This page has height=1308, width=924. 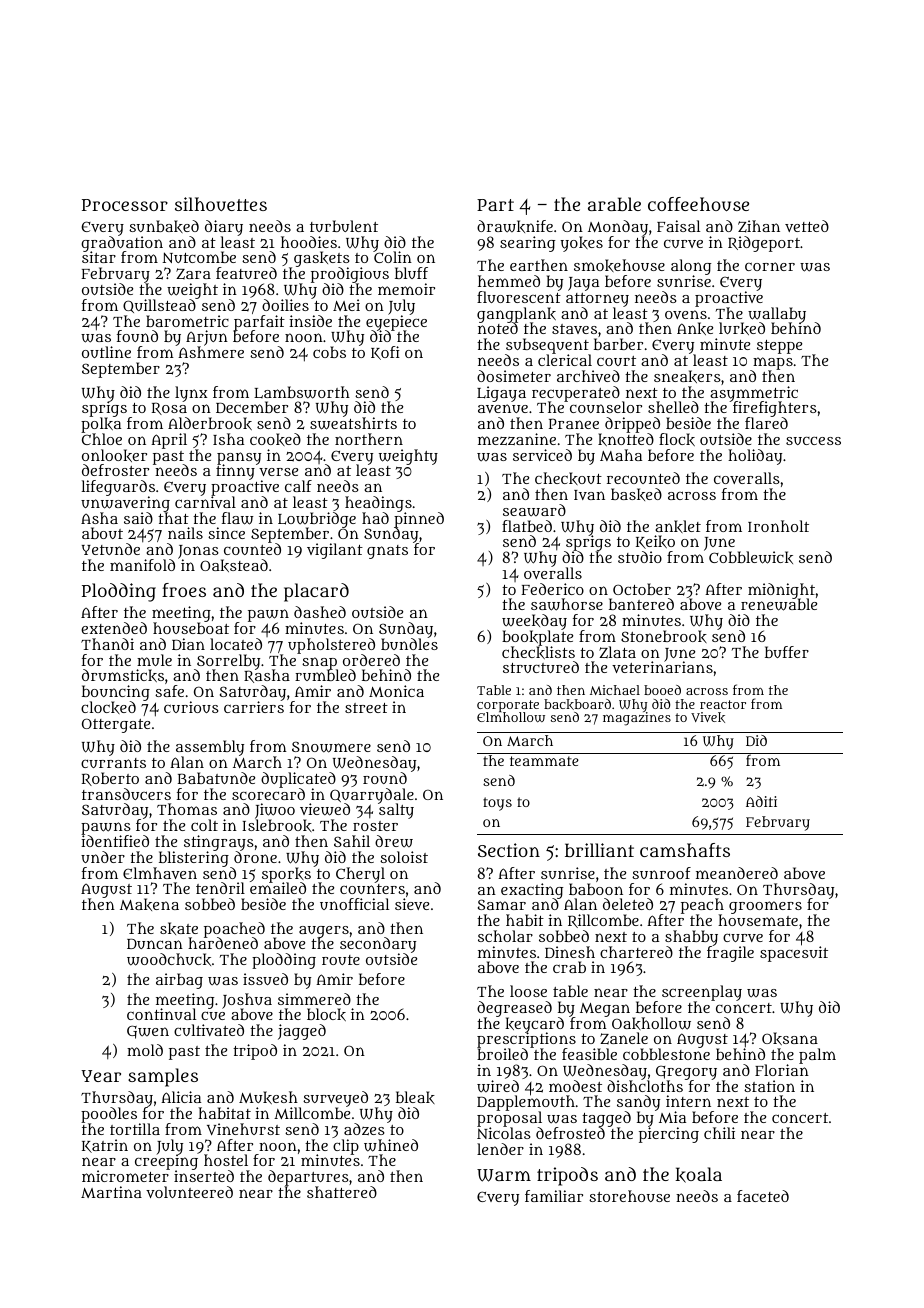 What do you see at coordinates (567, 604) in the page?
I see `sawhorse` at bounding box center [567, 604].
